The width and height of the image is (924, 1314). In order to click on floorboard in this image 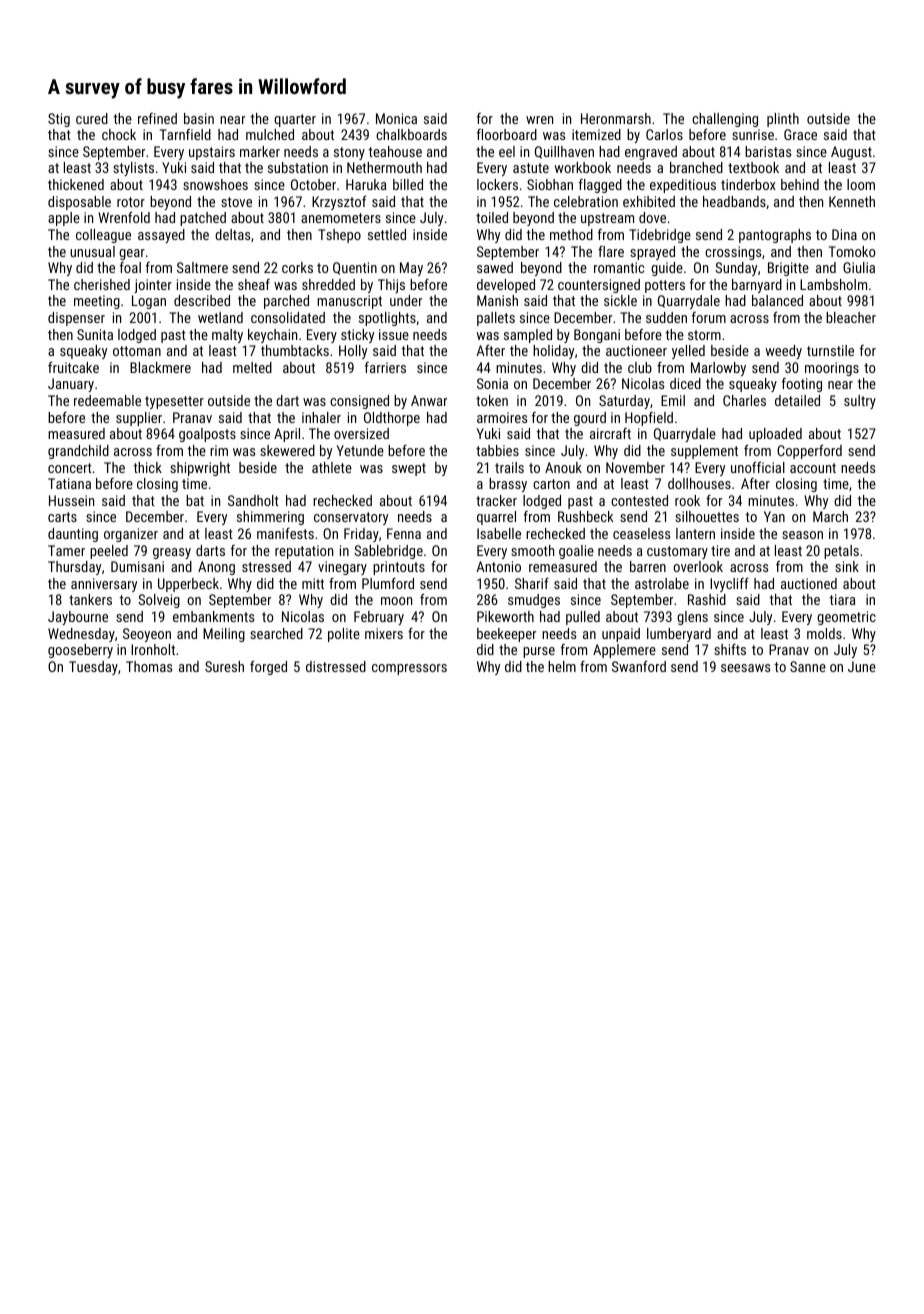, I will do `click(507, 134)`.
